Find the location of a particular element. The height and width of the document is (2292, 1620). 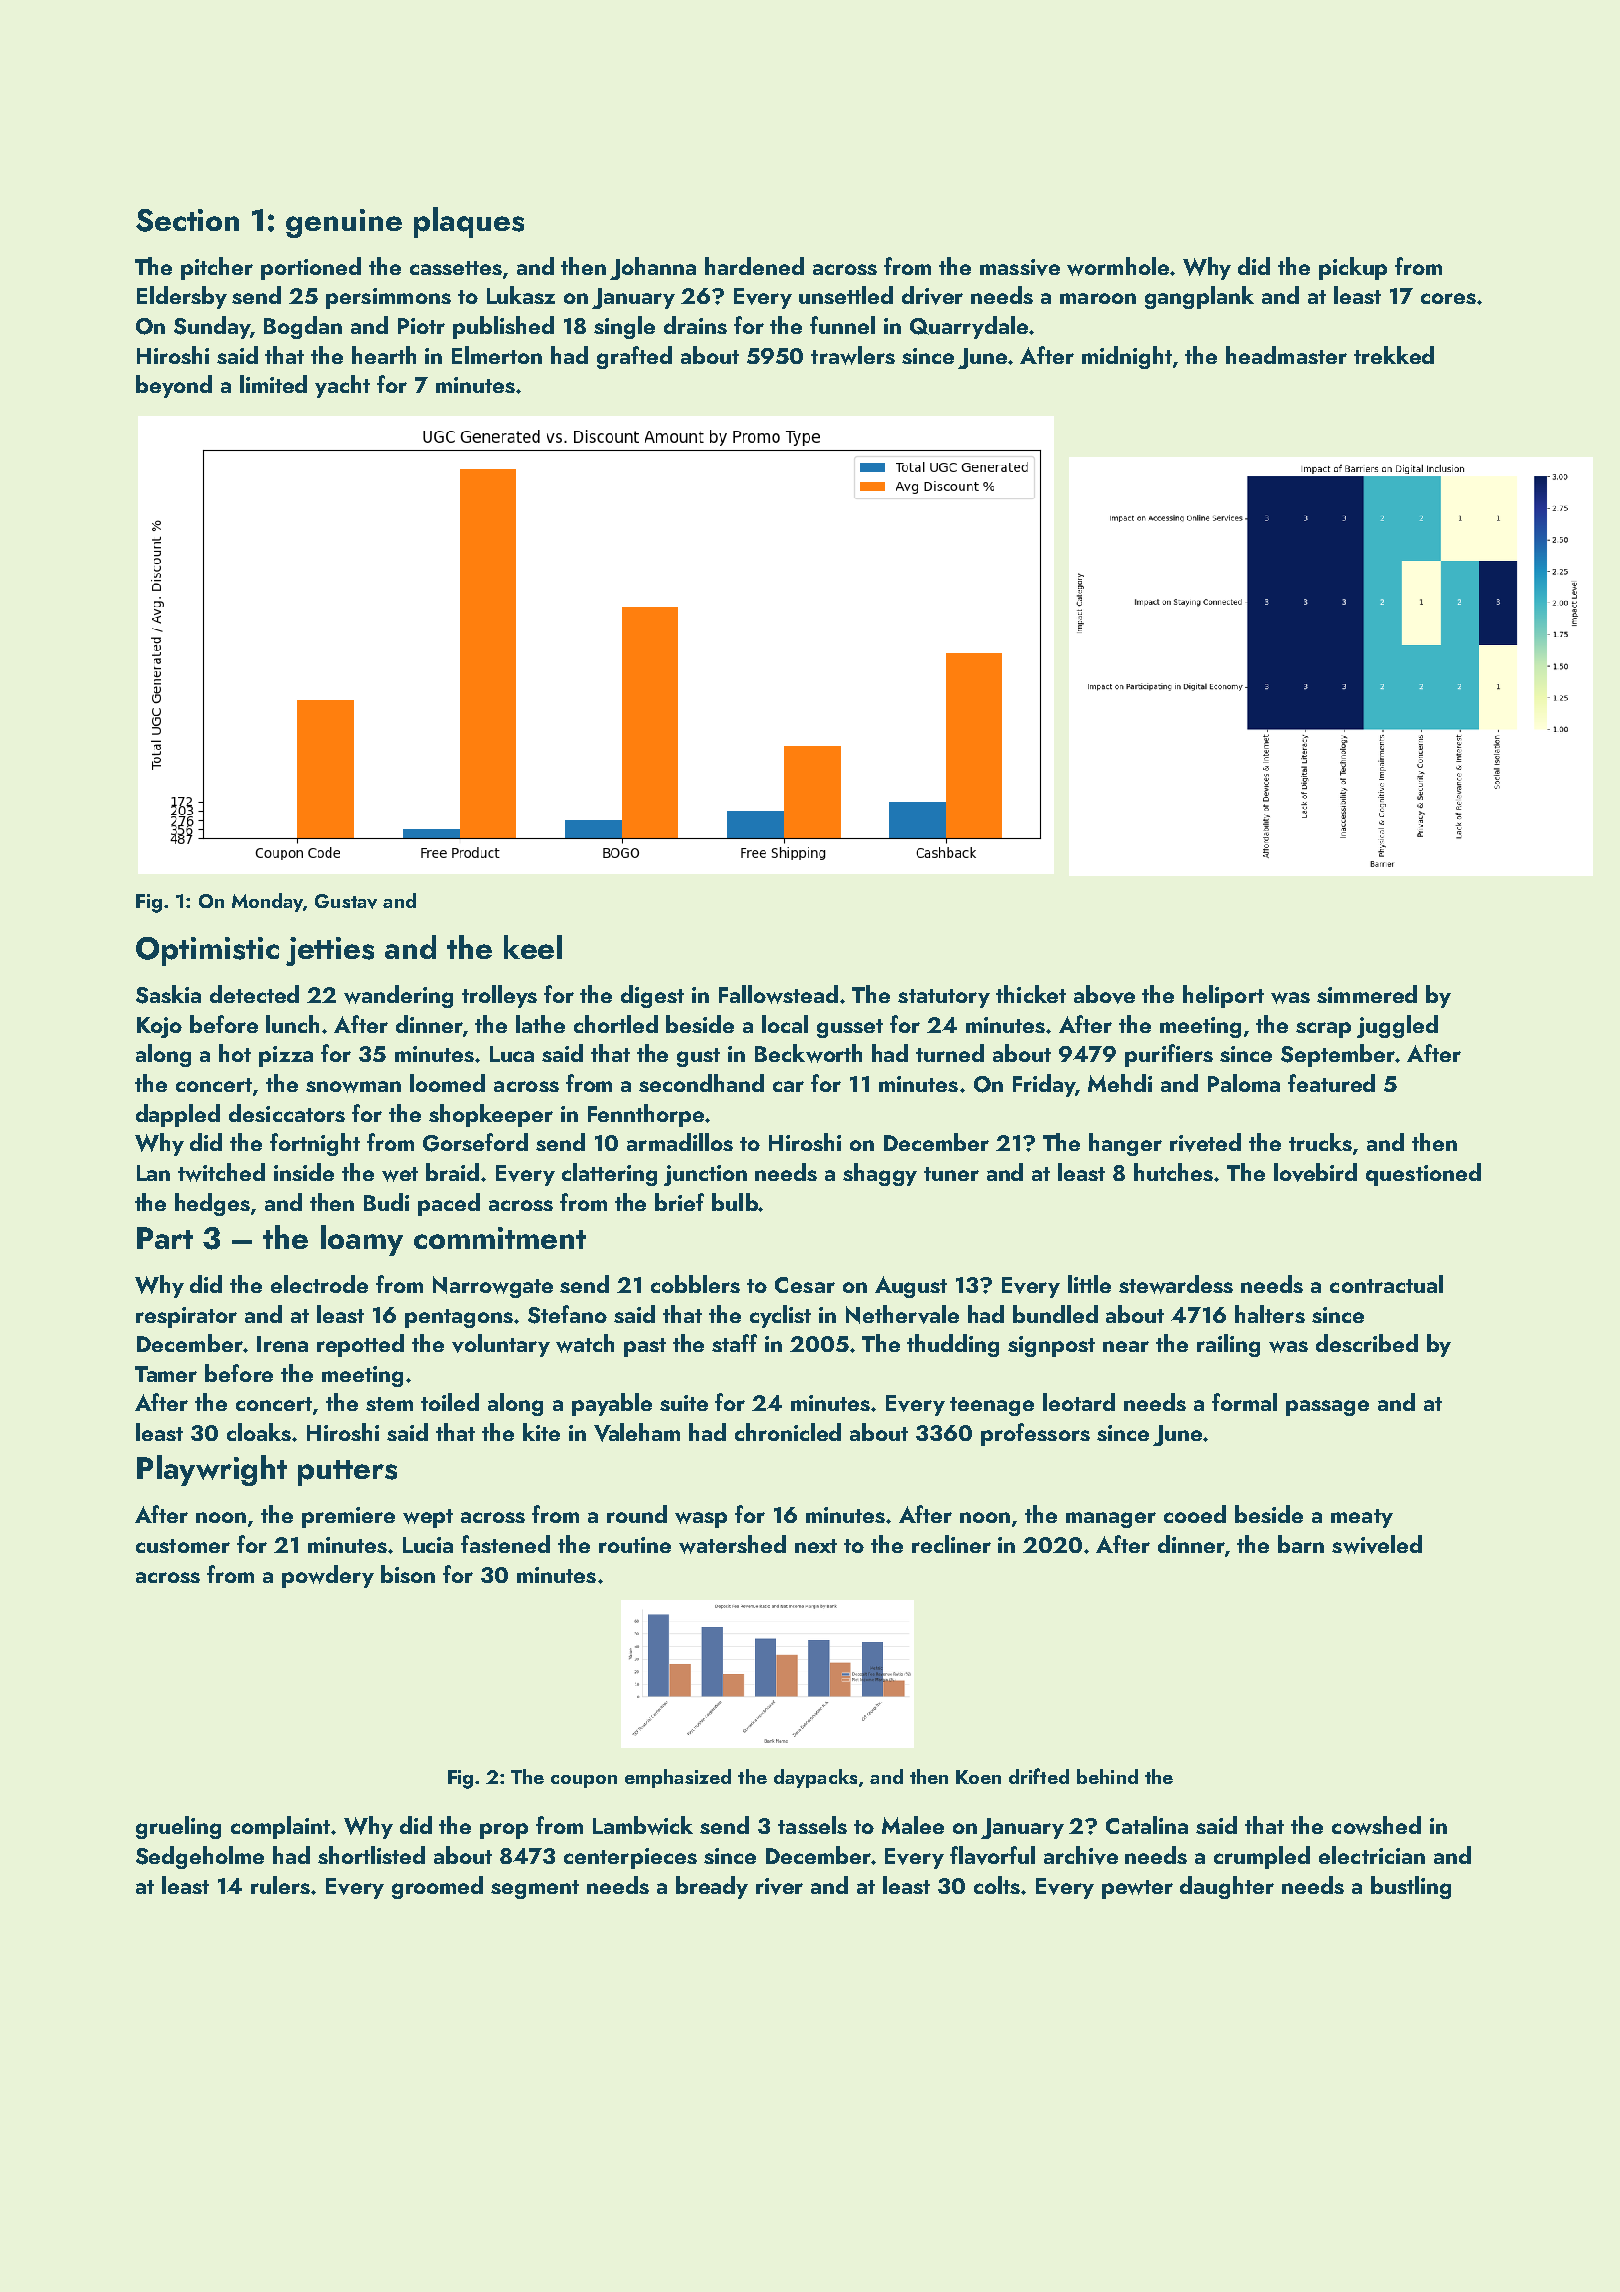

digest is located at coordinates (652, 996).
